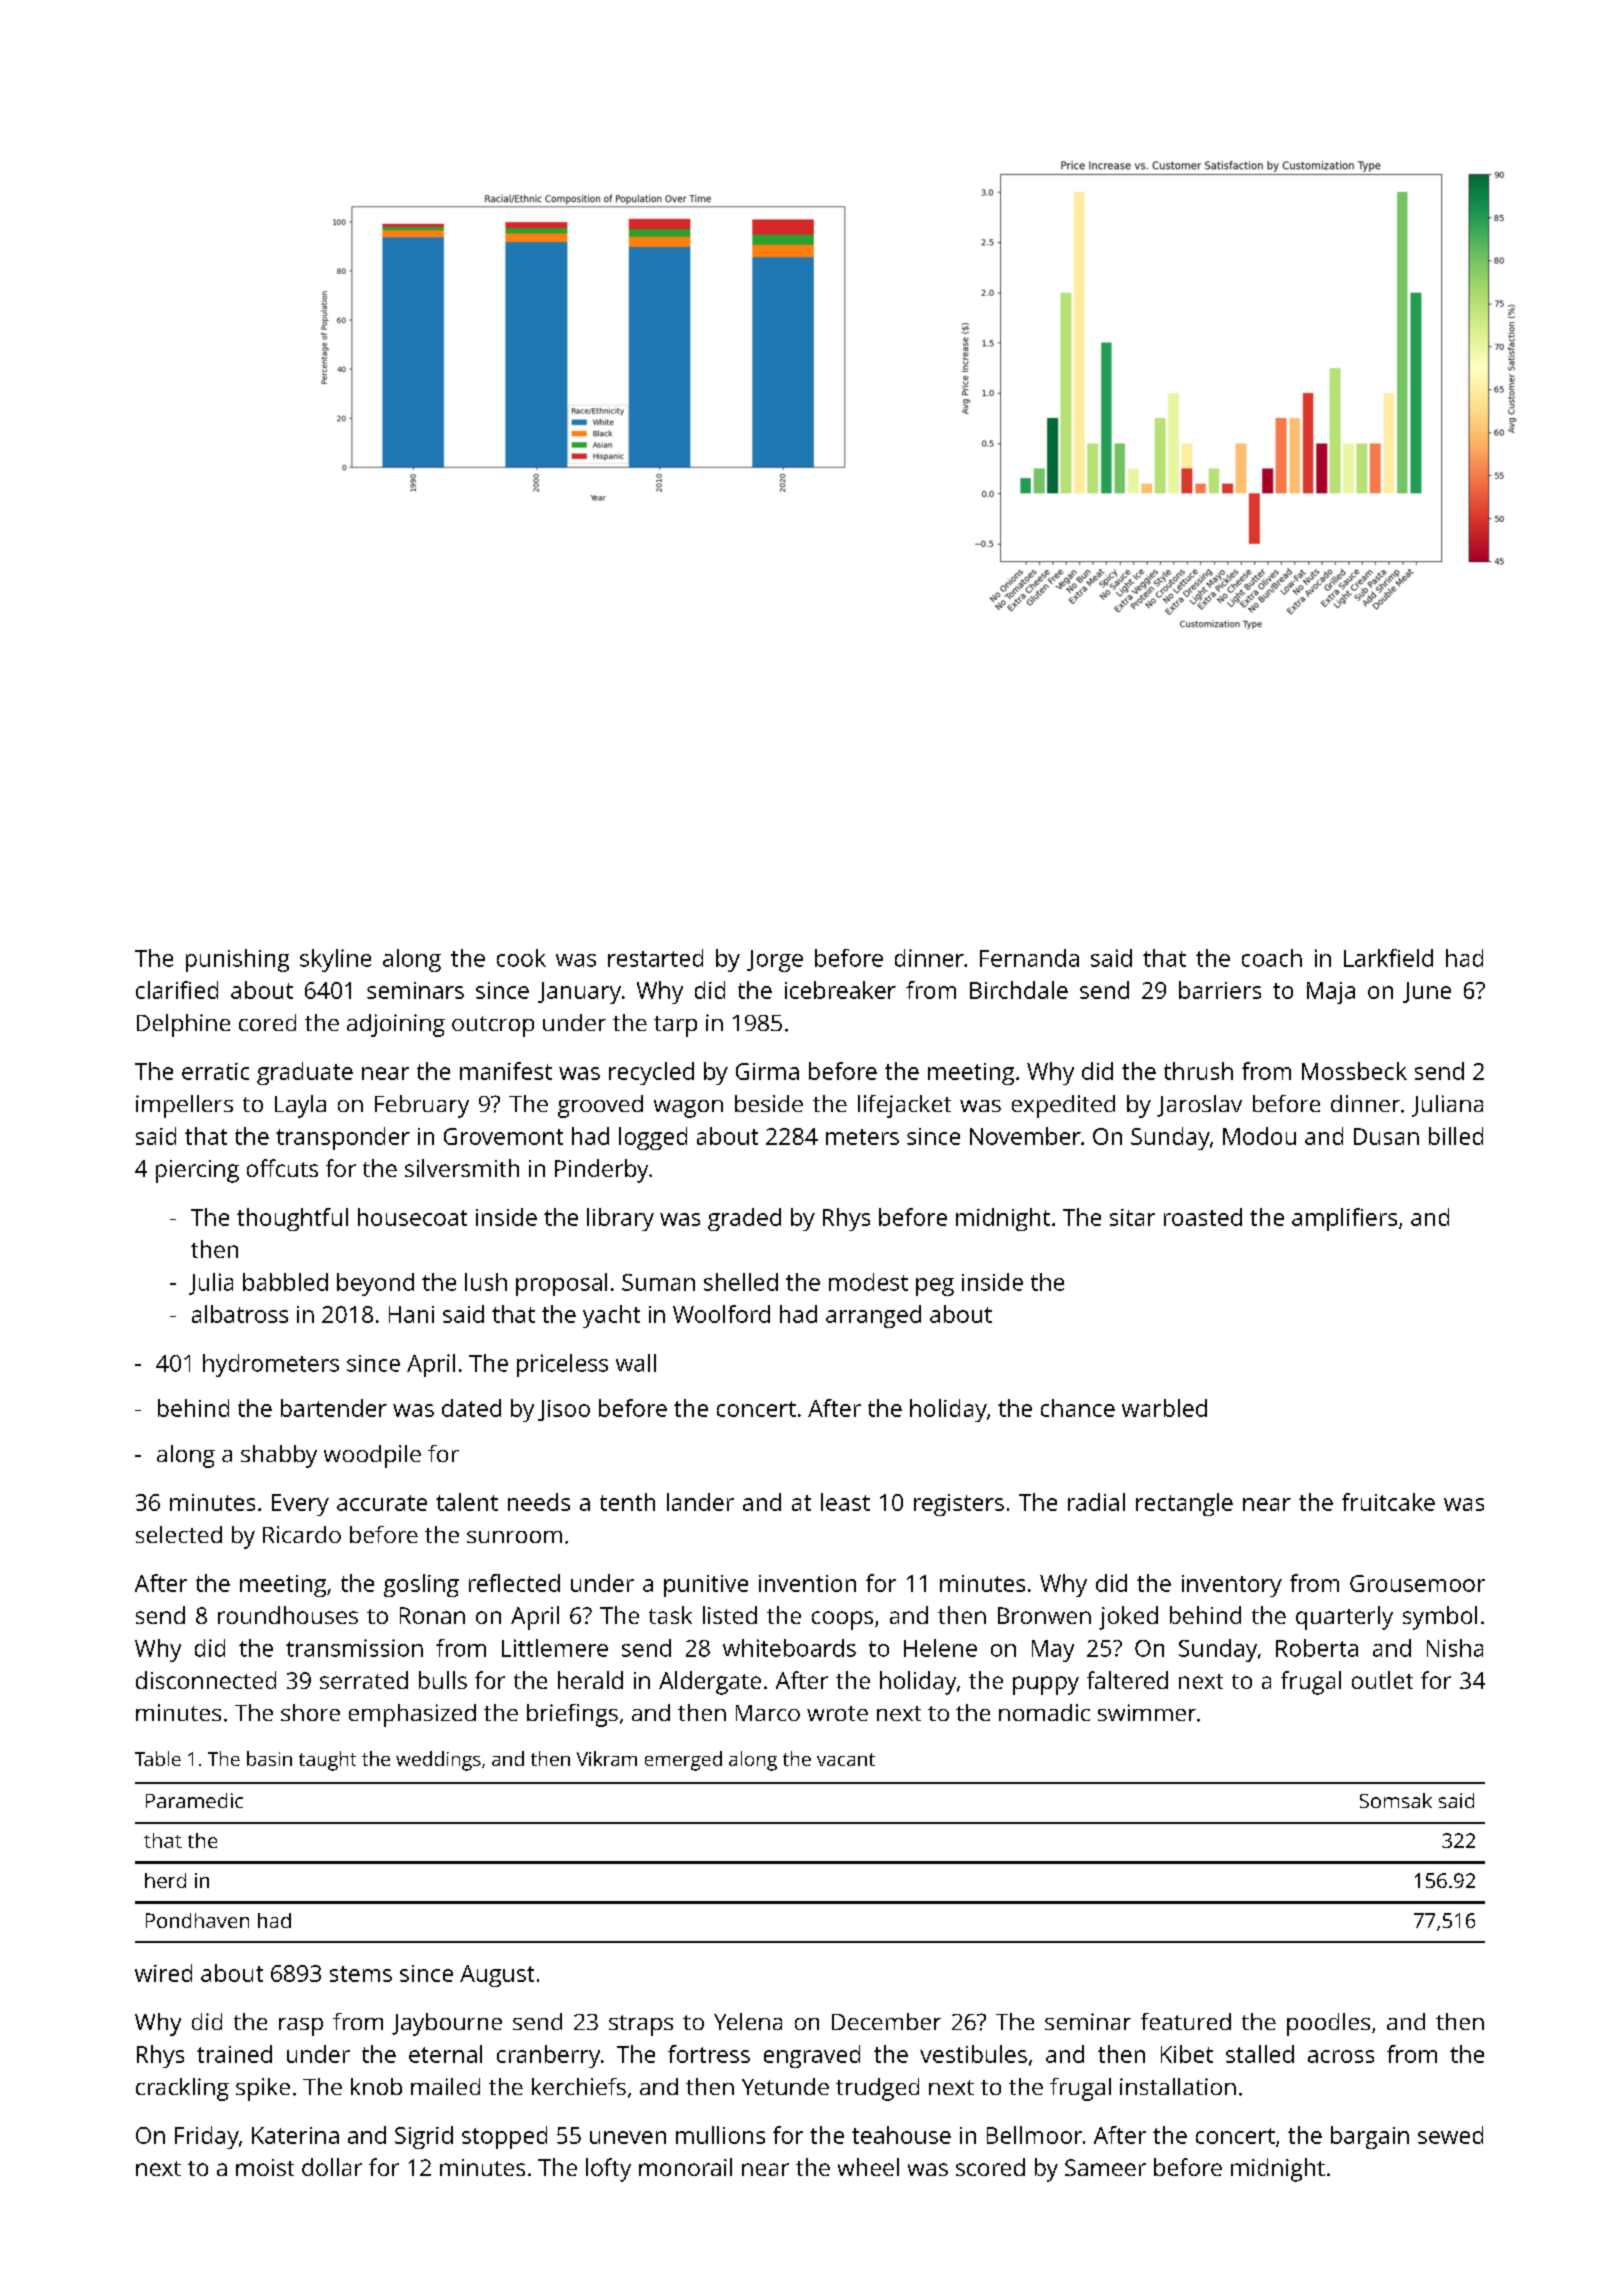 The width and height of the page is (1620, 2292). Describe the element at coordinates (868, 2167) in the page. I see `wheel` at that location.
